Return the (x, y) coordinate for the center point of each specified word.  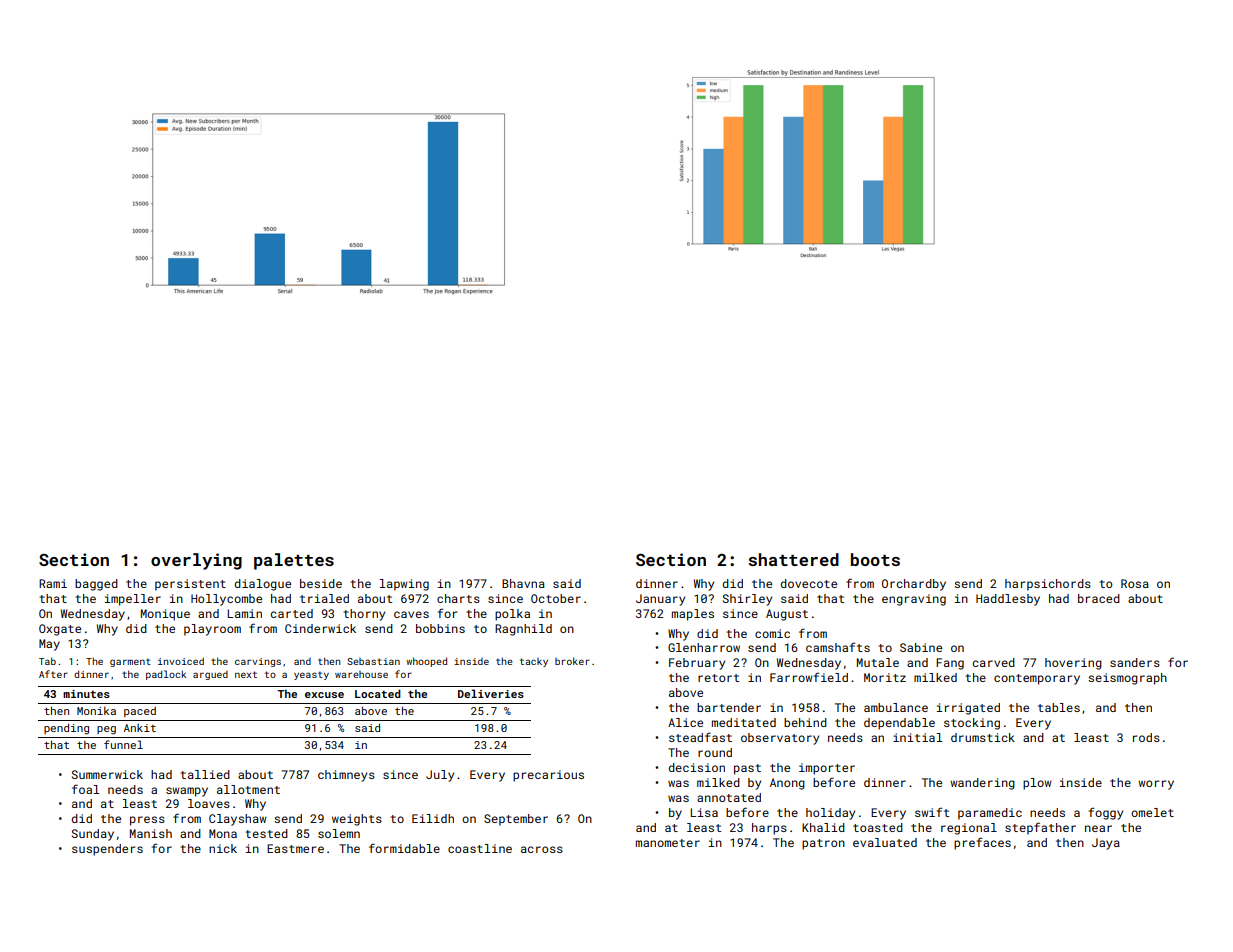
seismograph (1127, 679)
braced (1099, 598)
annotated (729, 797)
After (53, 674)
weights (357, 820)
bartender (729, 707)
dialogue (262, 585)
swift (932, 812)
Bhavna (523, 583)
